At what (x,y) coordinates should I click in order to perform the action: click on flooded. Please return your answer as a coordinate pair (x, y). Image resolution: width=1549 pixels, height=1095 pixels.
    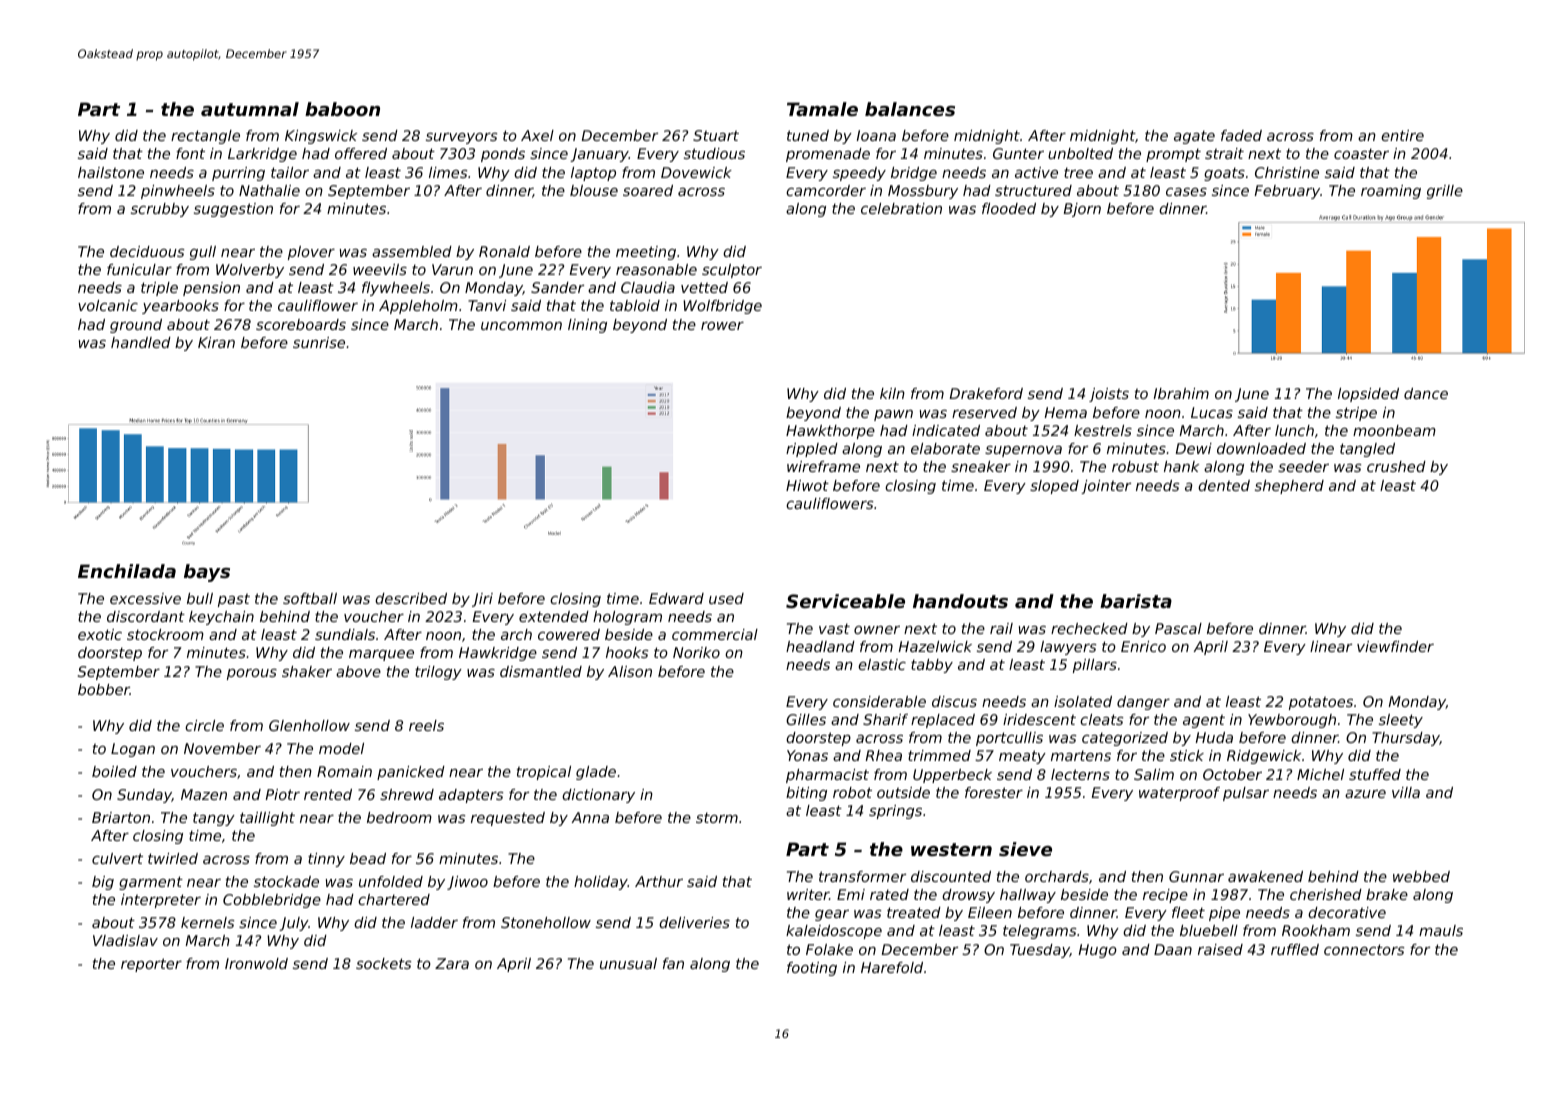
    Looking at the image, I should click on (1009, 208).
